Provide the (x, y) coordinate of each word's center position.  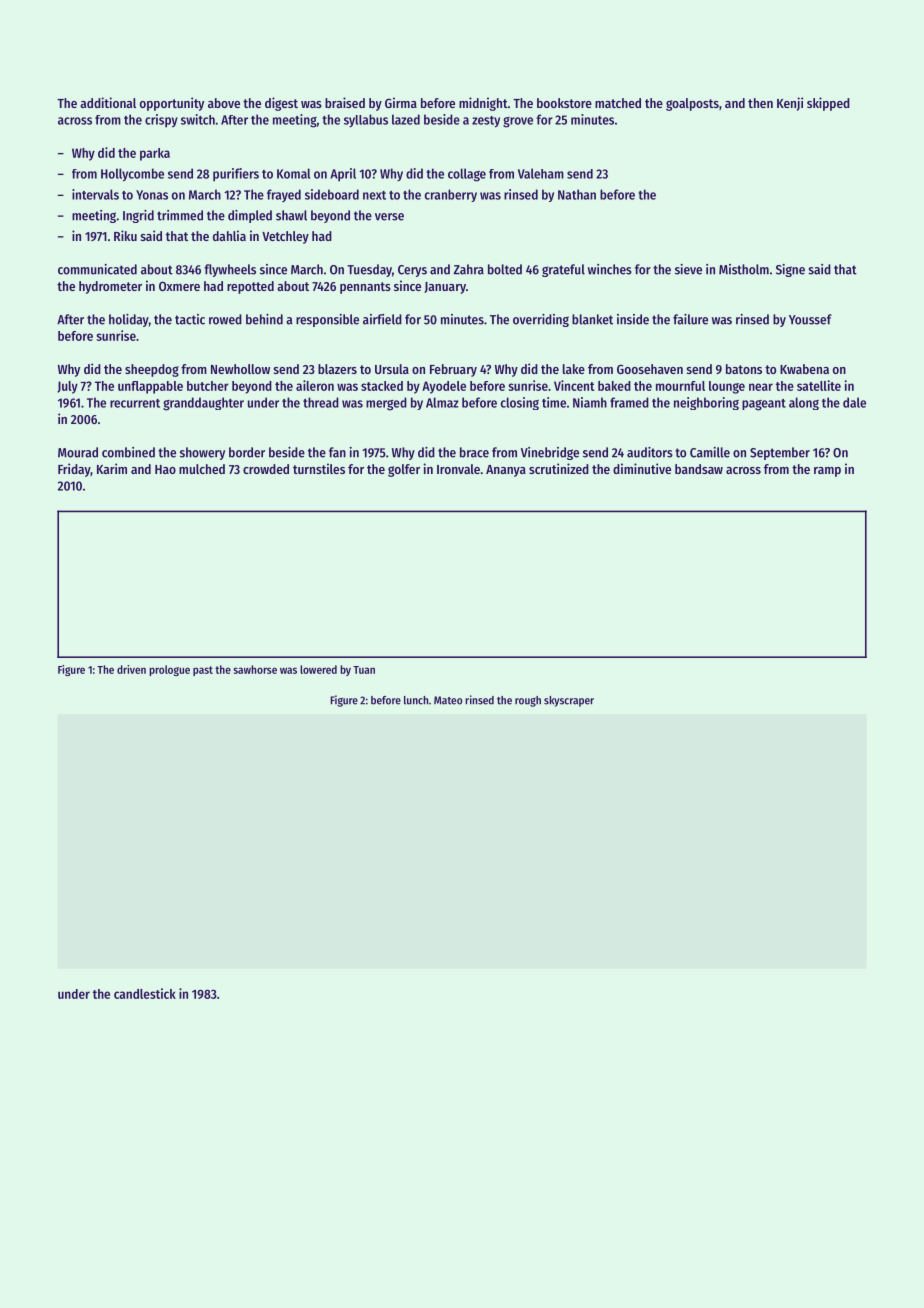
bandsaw (699, 469)
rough (528, 701)
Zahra (468, 269)
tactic (190, 319)
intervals (95, 194)
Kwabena (804, 369)
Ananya (506, 471)
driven (131, 669)
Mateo (448, 700)
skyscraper (569, 701)
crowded (266, 469)
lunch (416, 700)
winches (610, 269)
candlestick (145, 993)
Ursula (392, 369)
